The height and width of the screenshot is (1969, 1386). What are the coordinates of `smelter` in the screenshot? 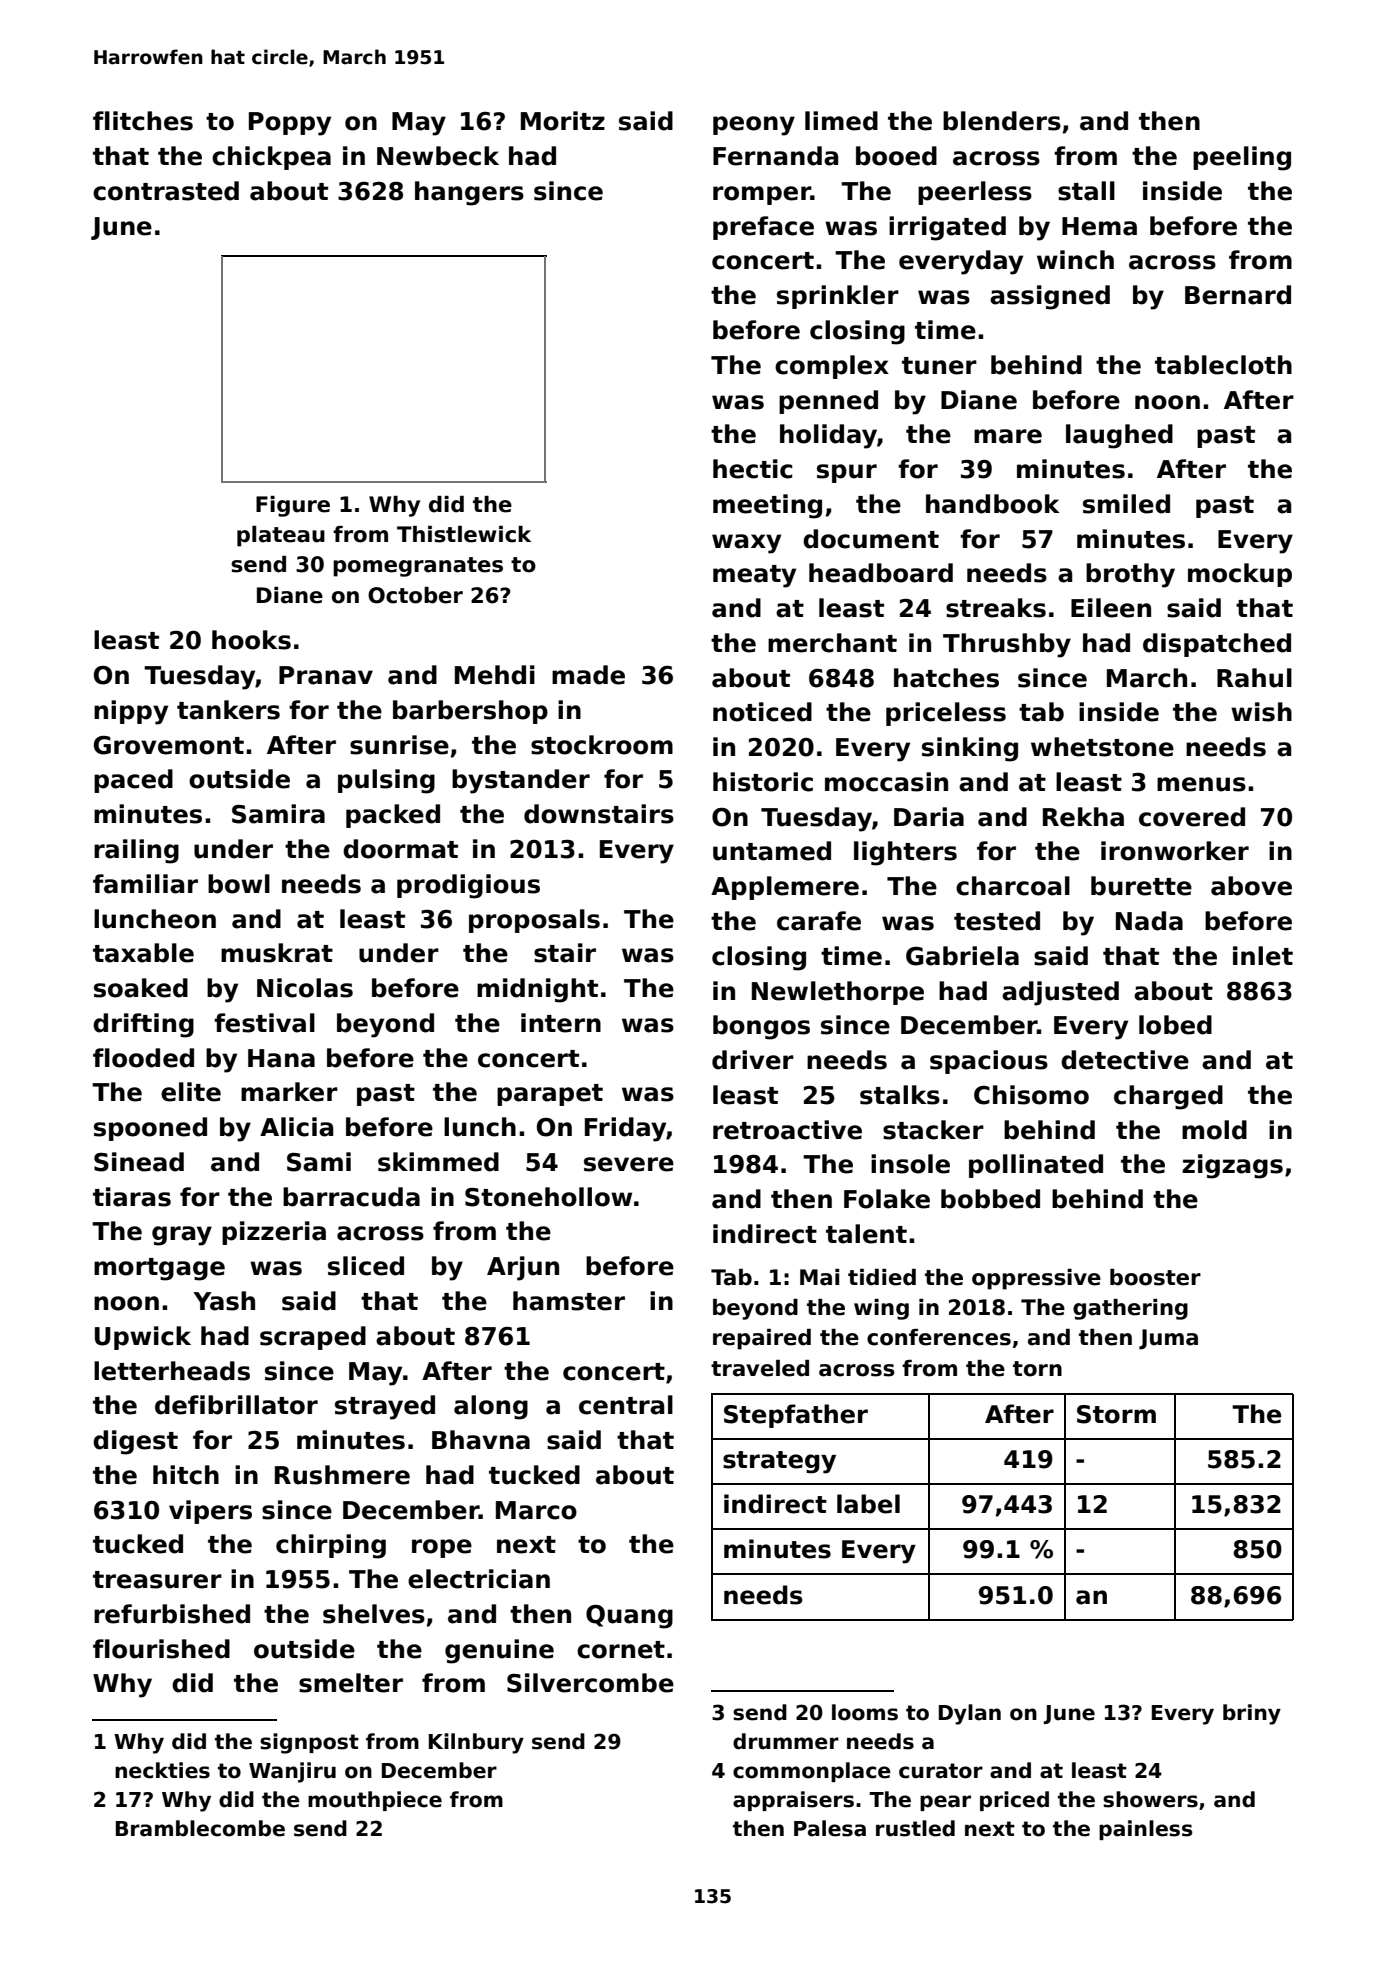 It's located at (351, 1683).
